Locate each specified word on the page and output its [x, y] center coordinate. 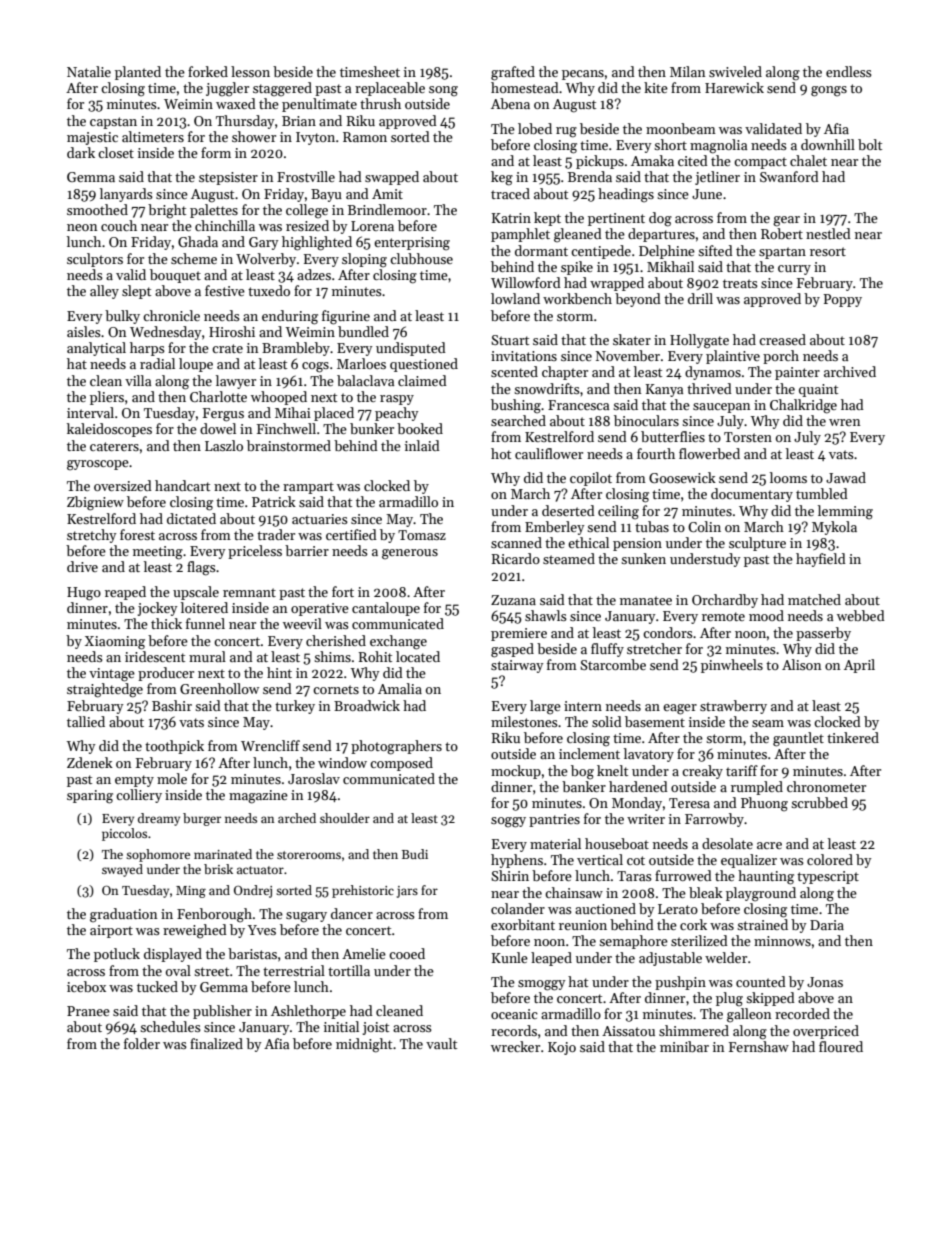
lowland [515, 298]
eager [680, 709]
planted [138, 73]
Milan [687, 71]
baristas [252, 953]
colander [518, 908]
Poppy [842, 300]
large [545, 707]
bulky [122, 317]
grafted [513, 73]
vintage [112, 675]
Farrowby [714, 820]
